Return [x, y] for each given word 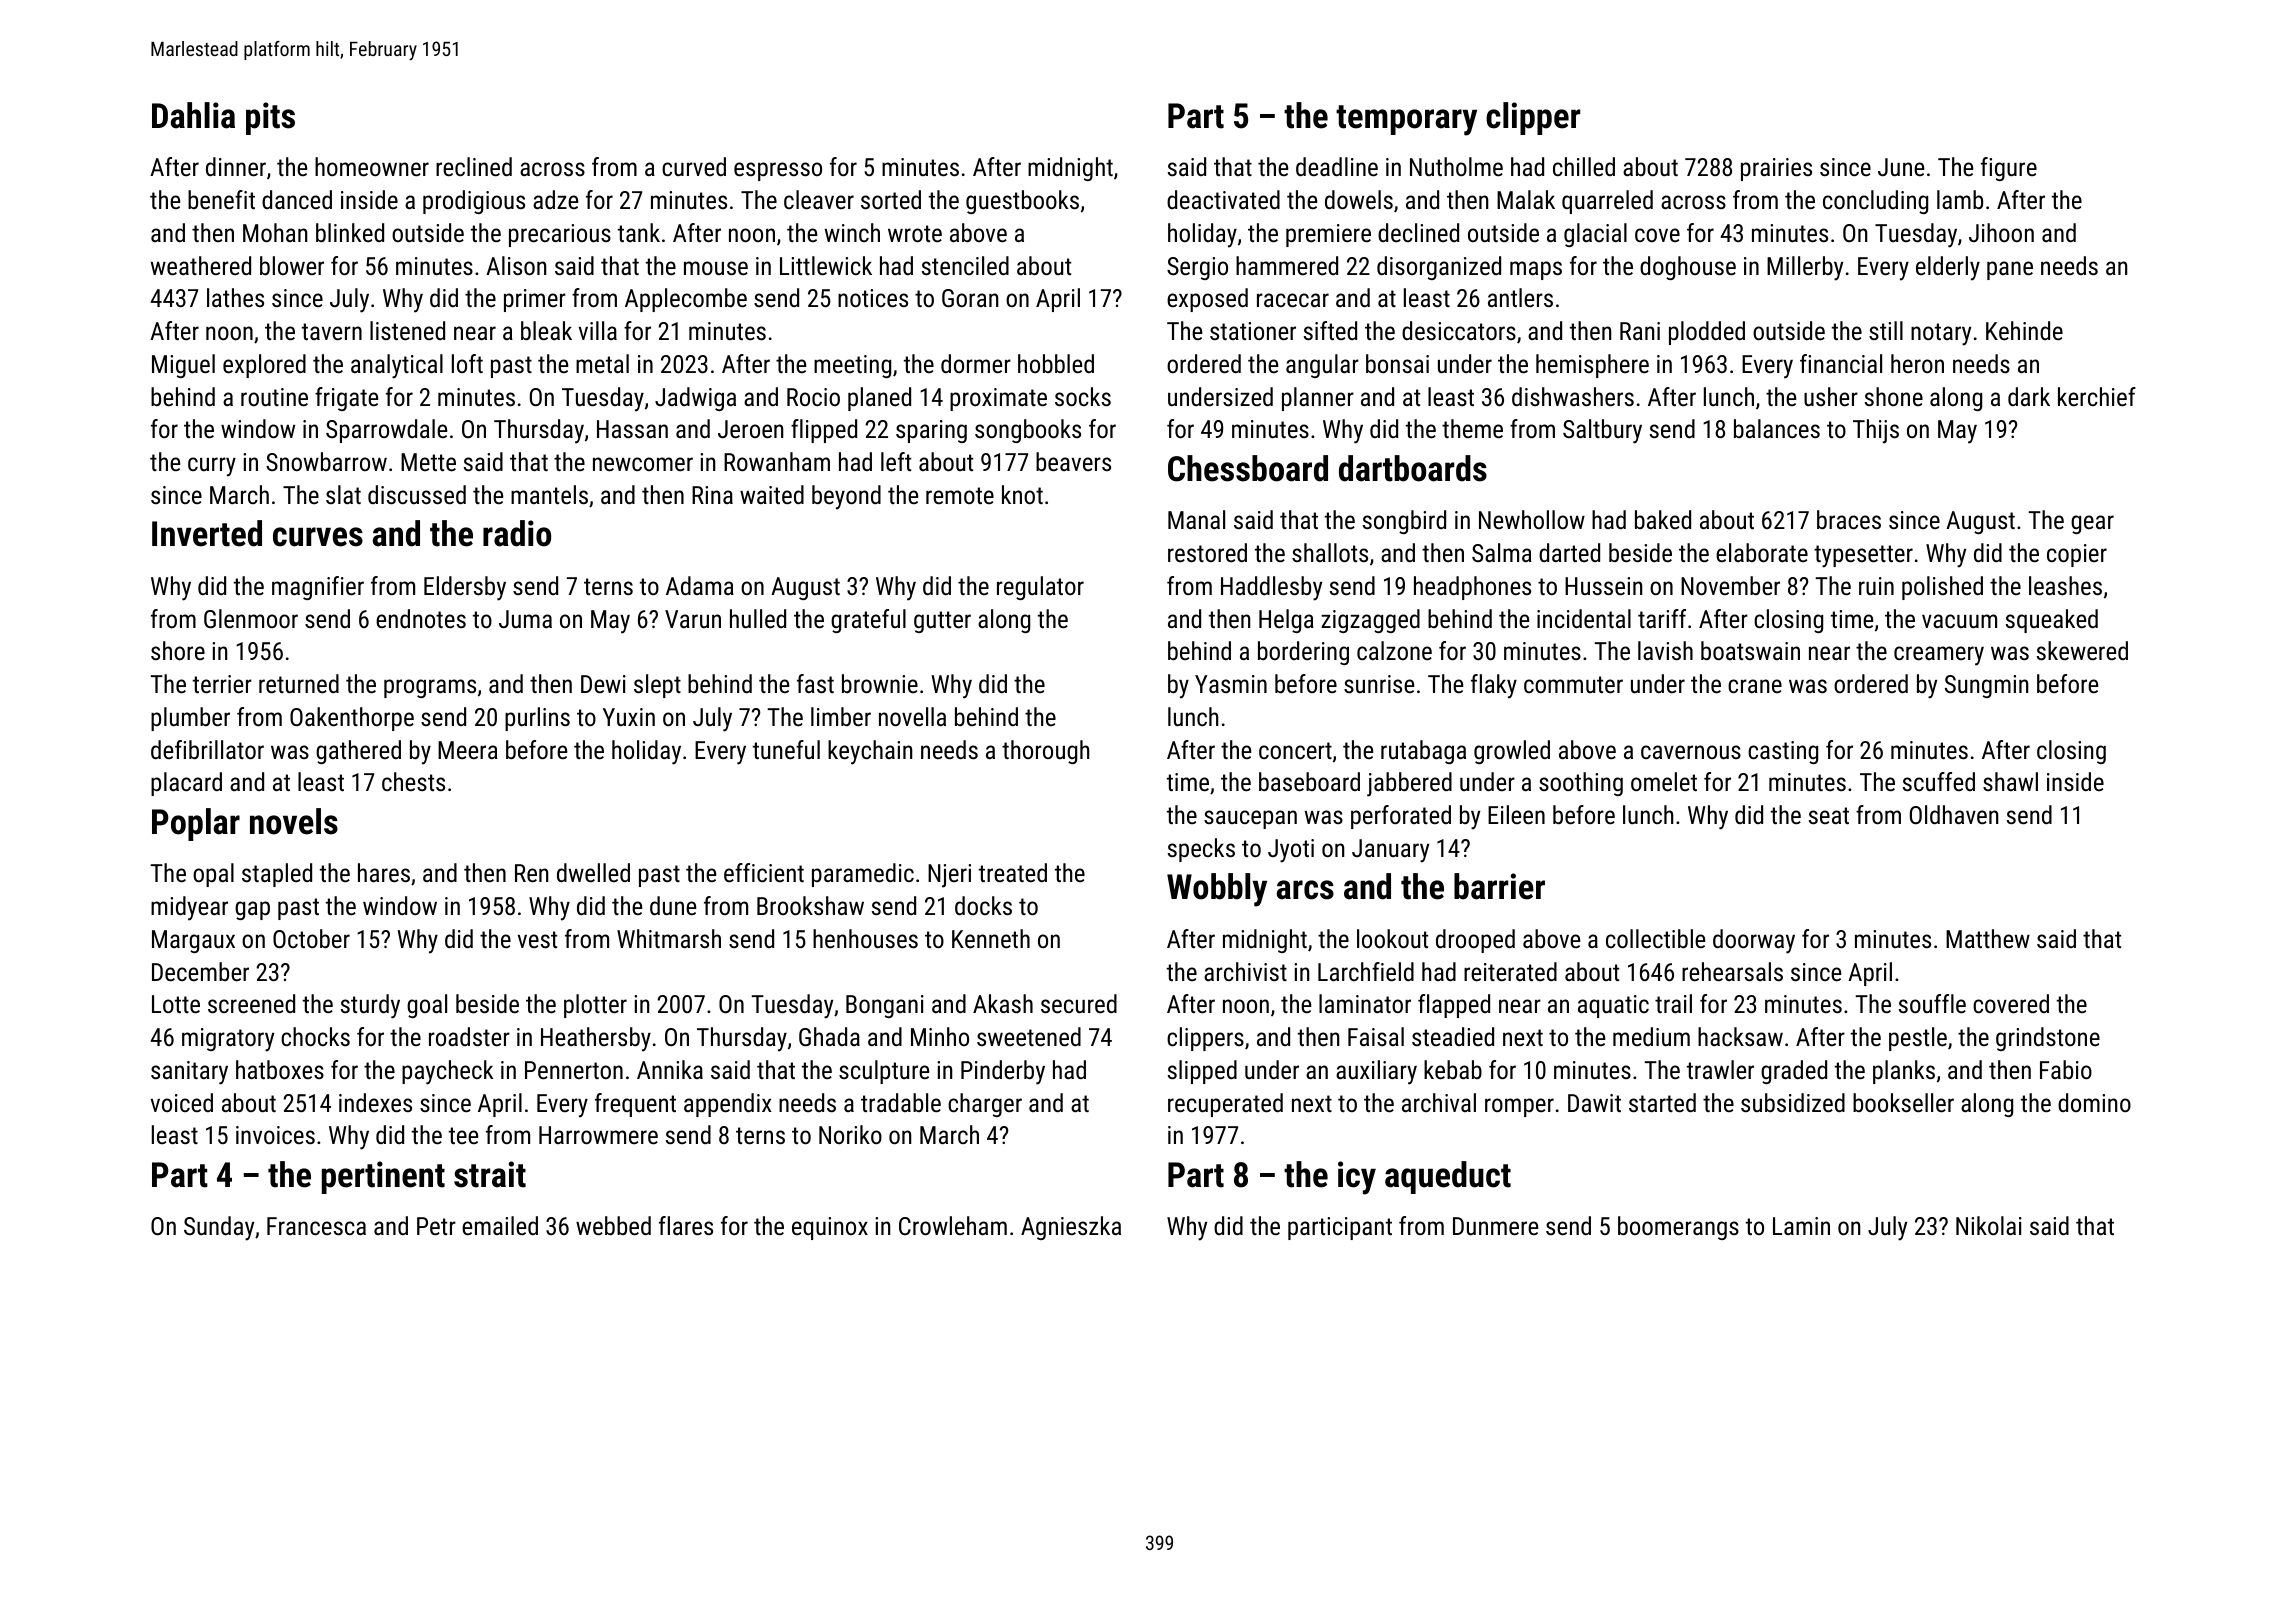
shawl [2010, 781]
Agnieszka [1071, 1228]
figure [2009, 169]
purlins [537, 719]
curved [694, 166]
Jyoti [1291, 851]
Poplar [196, 824]
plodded [1707, 333]
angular [1322, 366]
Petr [436, 1226]
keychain [870, 752]
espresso [778, 171]
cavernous [1691, 752]
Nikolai [1989, 1225]
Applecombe [686, 300]
